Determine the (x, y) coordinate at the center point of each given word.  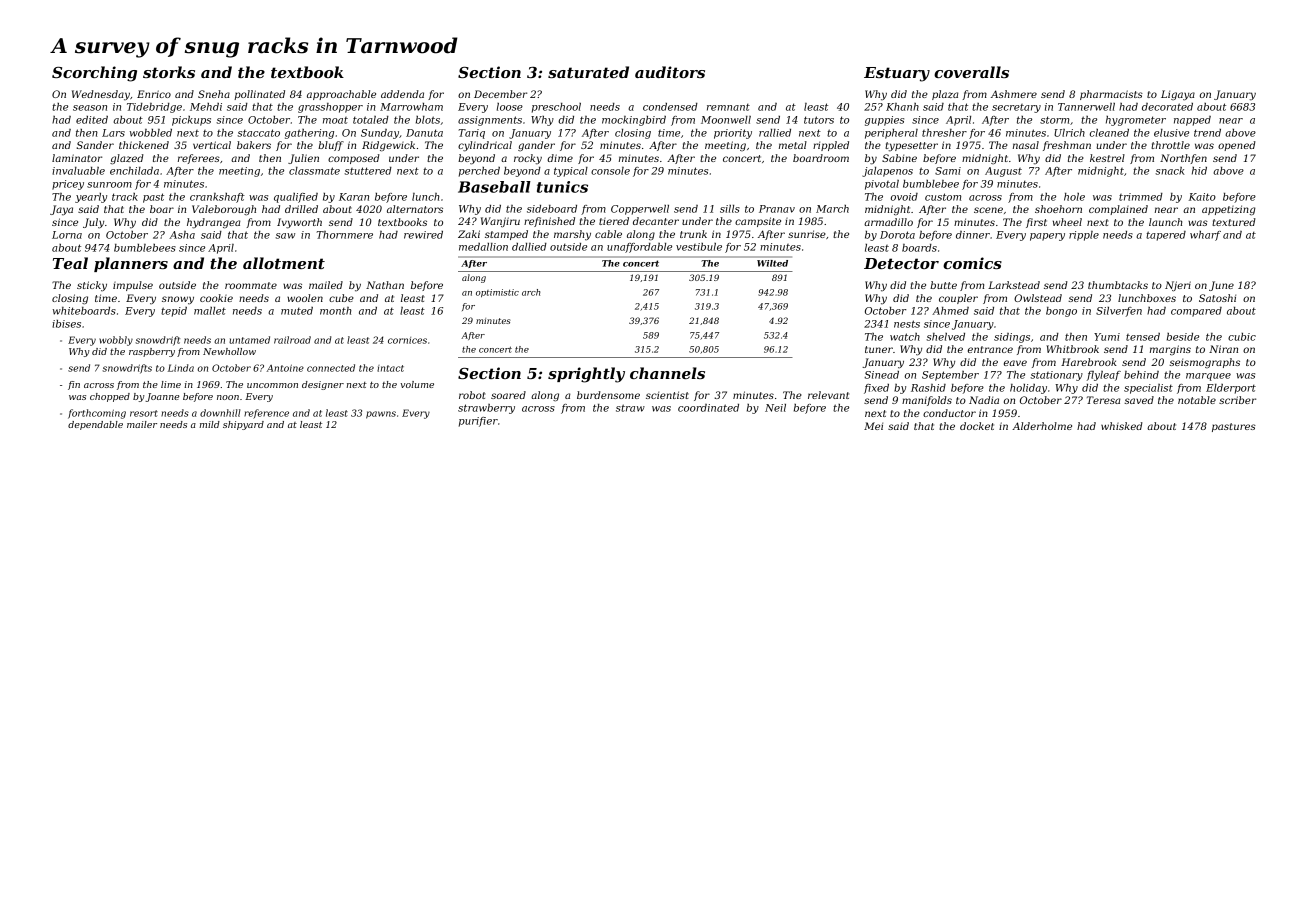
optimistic (497, 293)
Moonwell (726, 120)
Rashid (928, 388)
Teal (70, 263)
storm (1054, 120)
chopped (110, 397)
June (1221, 286)
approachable (341, 95)
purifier (478, 422)
